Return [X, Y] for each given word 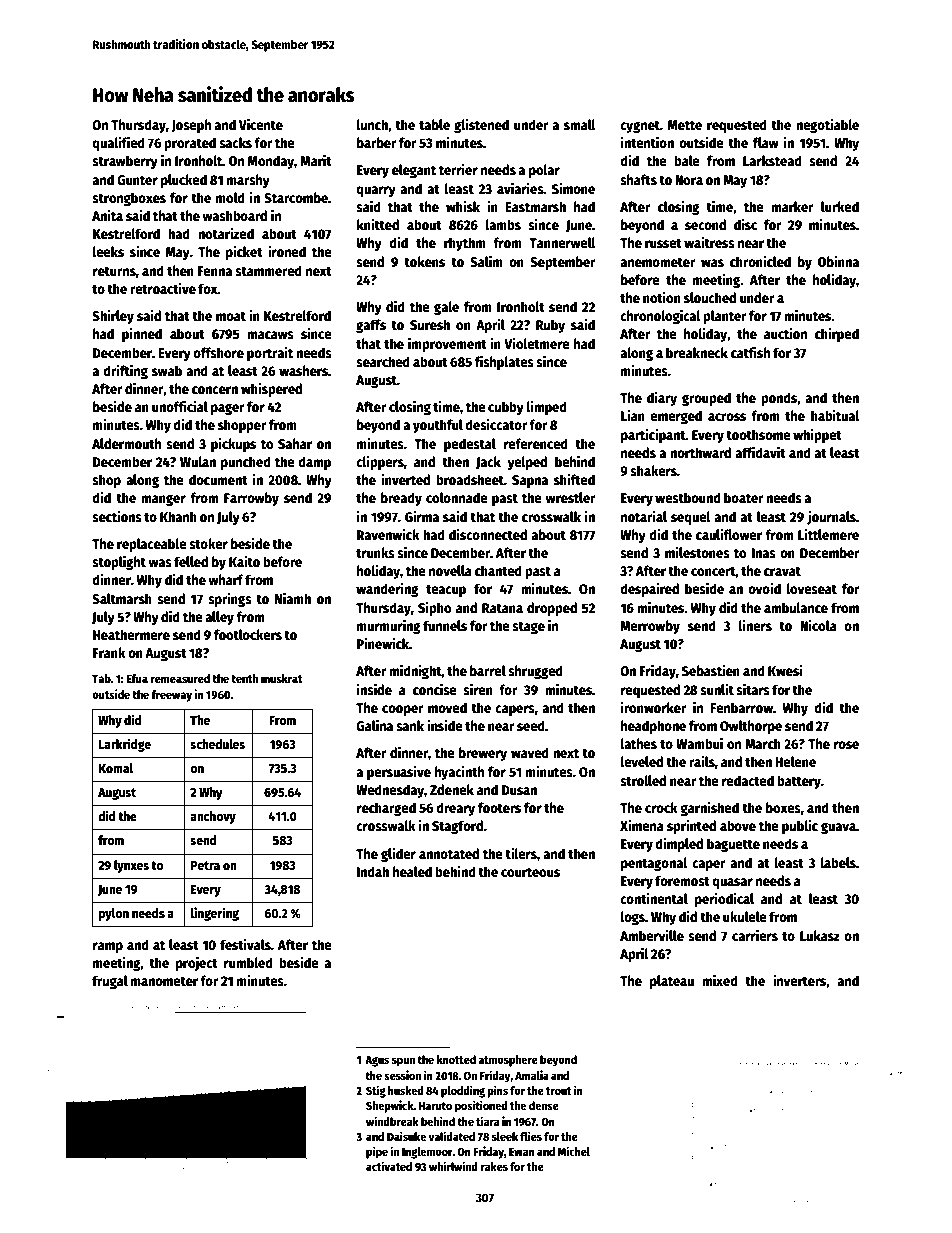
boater [743, 497]
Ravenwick [388, 534]
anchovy [213, 817]
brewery [483, 754]
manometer [164, 981]
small [580, 124]
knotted [456, 1059]
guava [838, 828]
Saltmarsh [122, 598]
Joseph [191, 126]
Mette [685, 125]
